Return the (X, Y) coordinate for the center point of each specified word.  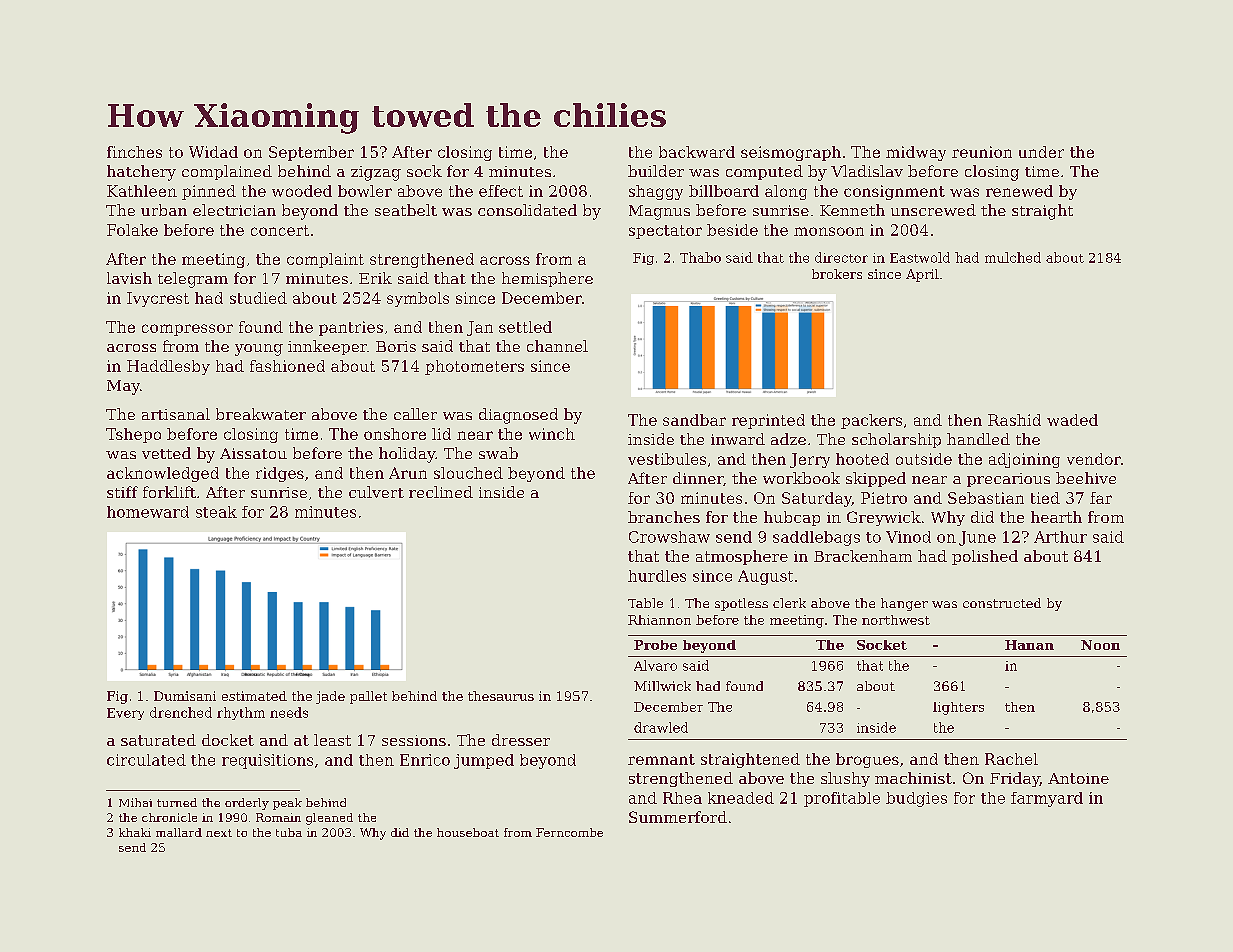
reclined (441, 492)
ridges (280, 474)
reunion (982, 152)
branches (664, 517)
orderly (247, 804)
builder (656, 171)
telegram (193, 280)
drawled (661, 727)
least (332, 740)
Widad (213, 152)
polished (985, 557)
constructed (1002, 603)
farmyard (1047, 799)
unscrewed (933, 210)
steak (216, 512)
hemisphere (547, 279)
